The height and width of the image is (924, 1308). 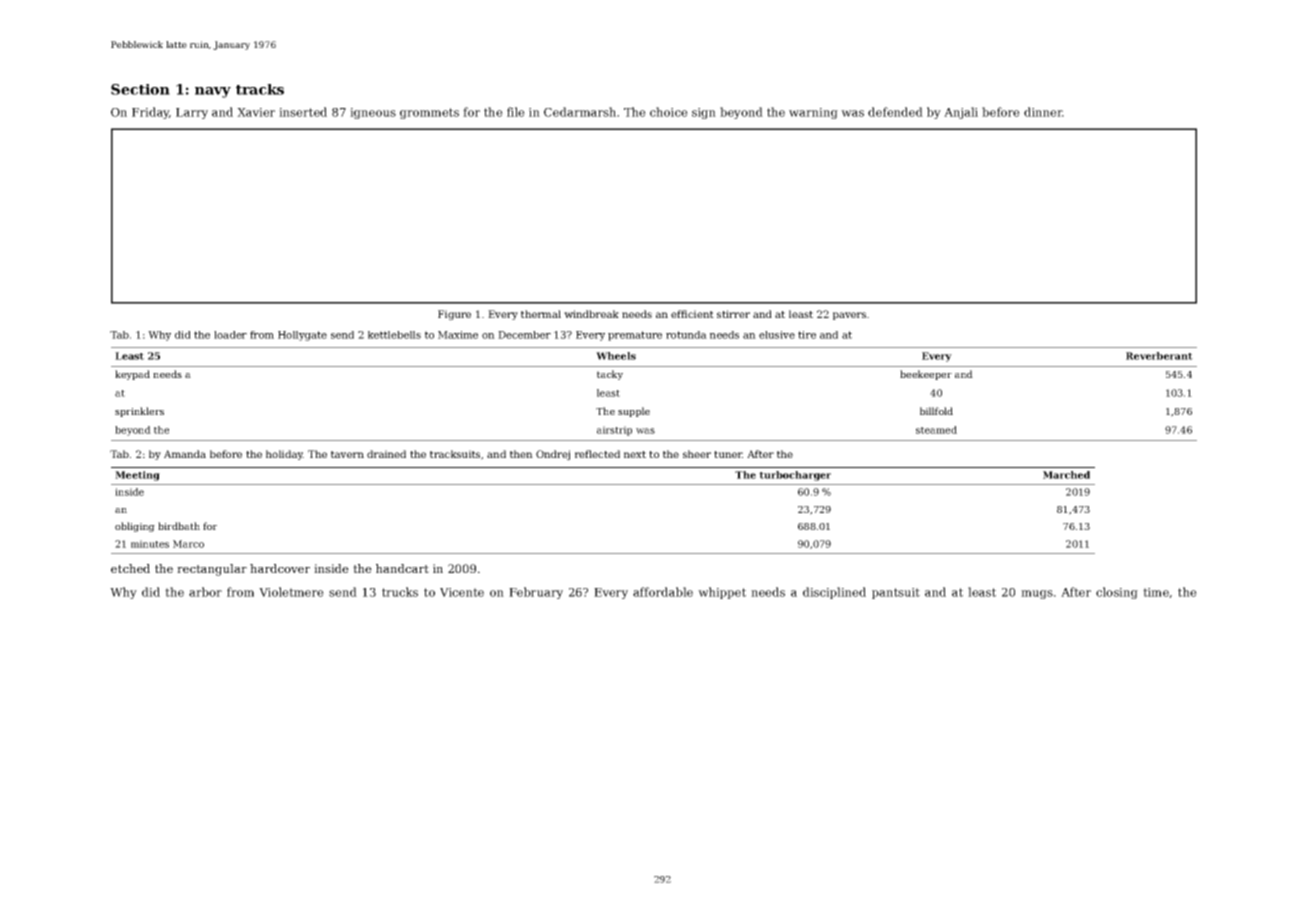 What do you see at coordinates (1159, 356) in the image?
I see `Reverberant` at bounding box center [1159, 356].
